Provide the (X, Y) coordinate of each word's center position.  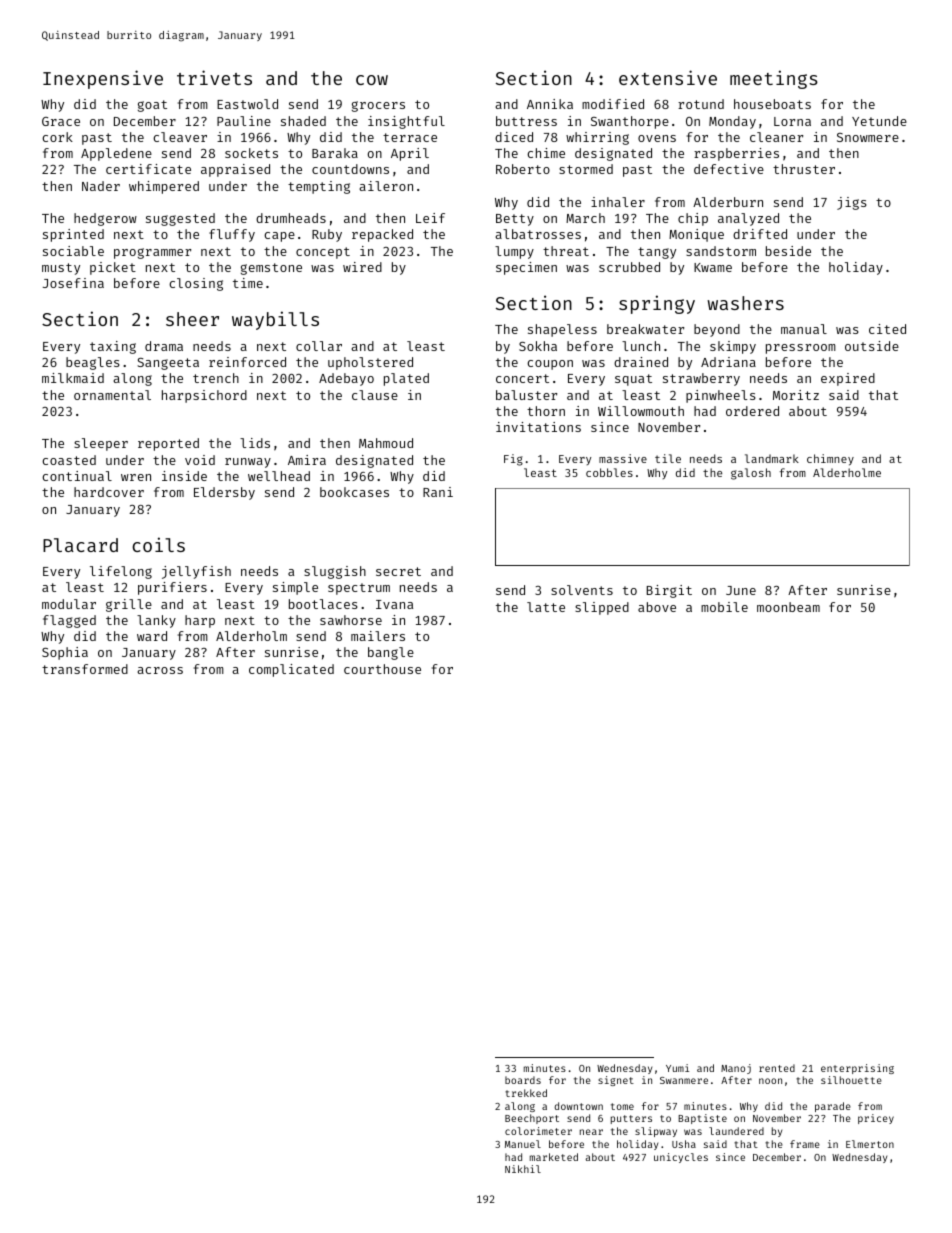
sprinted (73, 235)
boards (523, 1080)
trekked (526, 1093)
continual (77, 476)
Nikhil (523, 1169)
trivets (214, 77)
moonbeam (788, 607)
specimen (526, 268)
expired (848, 379)
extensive (668, 77)
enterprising (857, 1069)
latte (546, 607)
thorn (546, 411)
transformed (85, 669)
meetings (774, 79)
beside (788, 251)
